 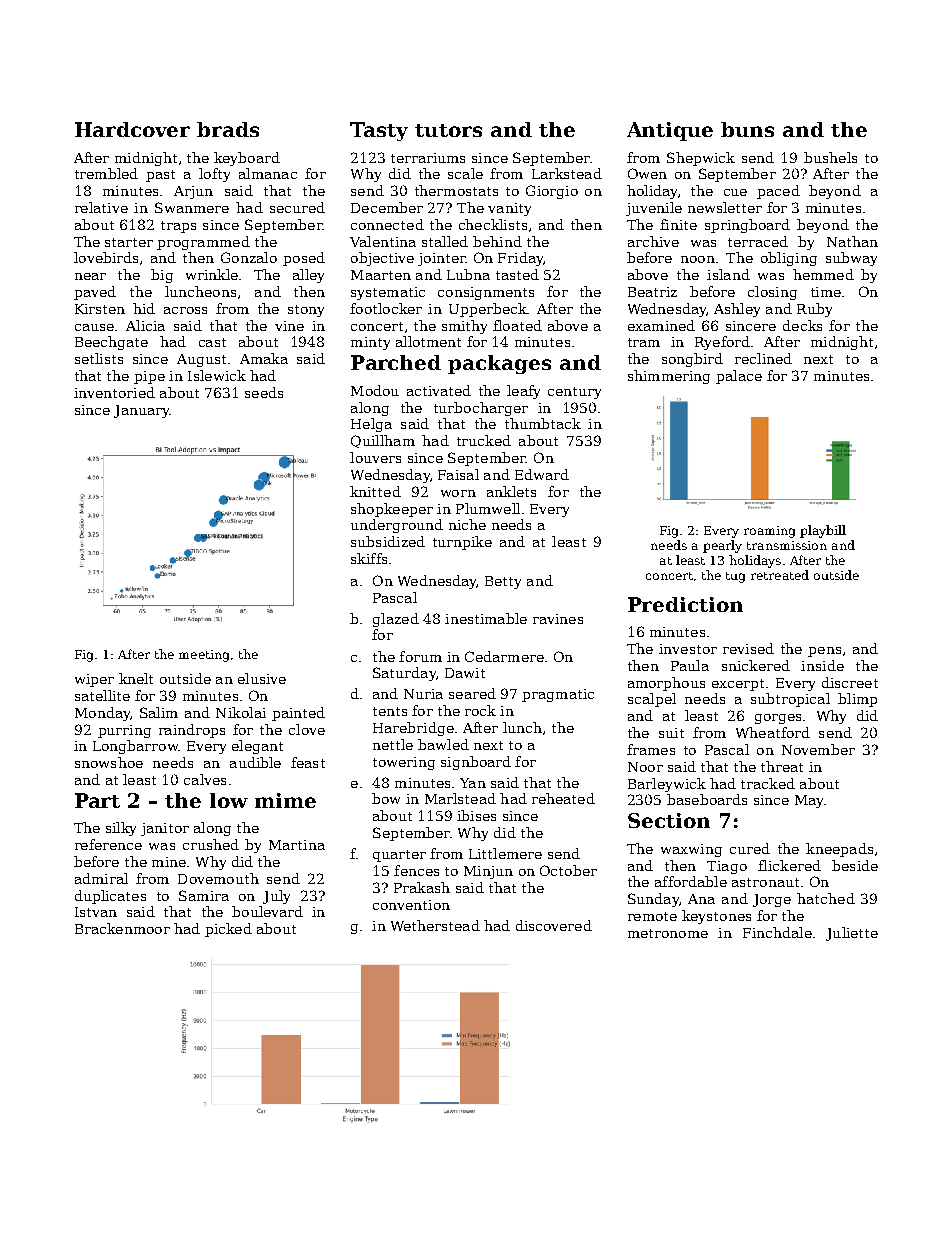 What do you see at coordinates (773, 732) in the screenshot?
I see `Wheatford` at bounding box center [773, 732].
